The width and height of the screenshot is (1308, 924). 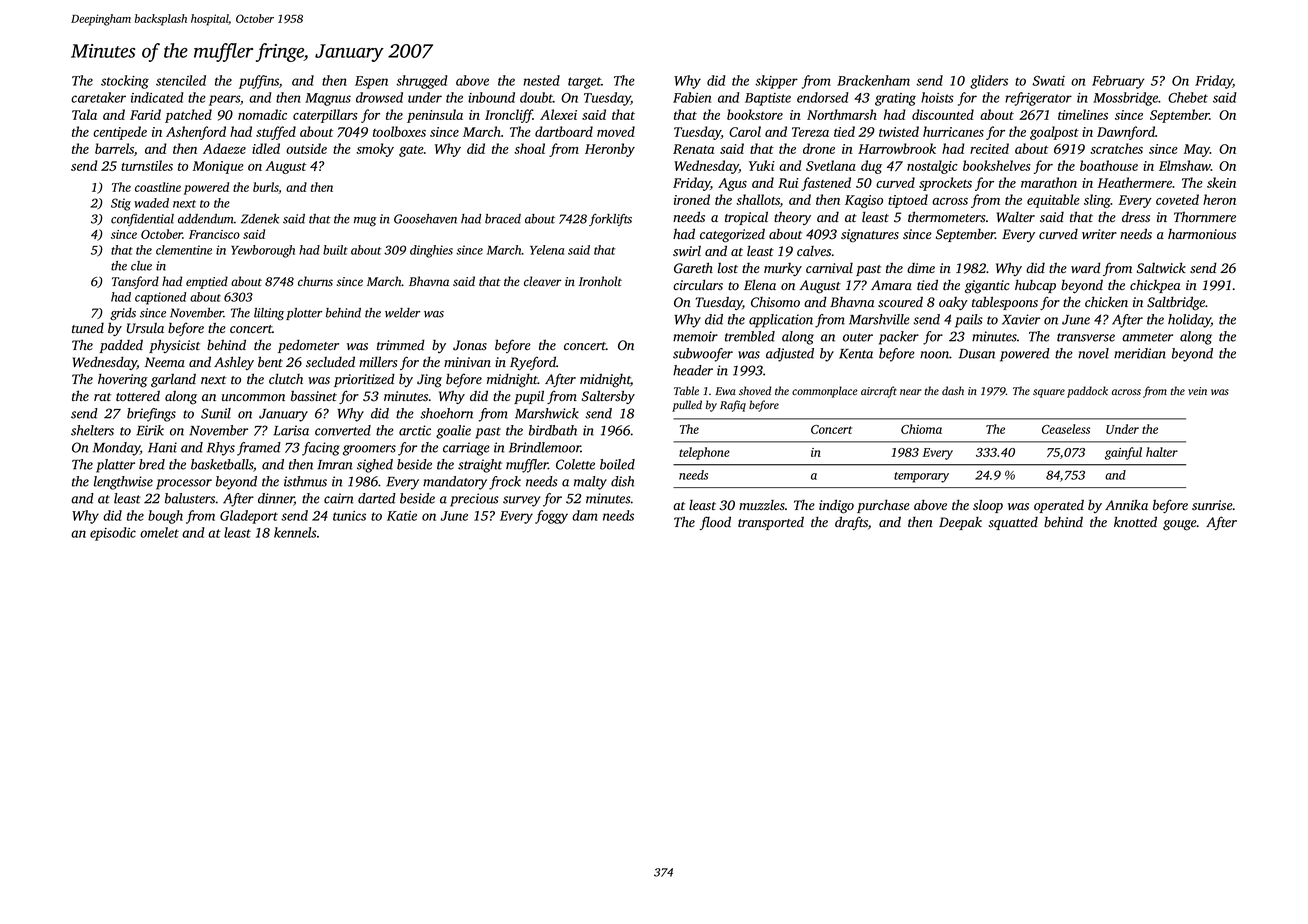 What do you see at coordinates (190, 498) in the screenshot?
I see `balusters` at bounding box center [190, 498].
